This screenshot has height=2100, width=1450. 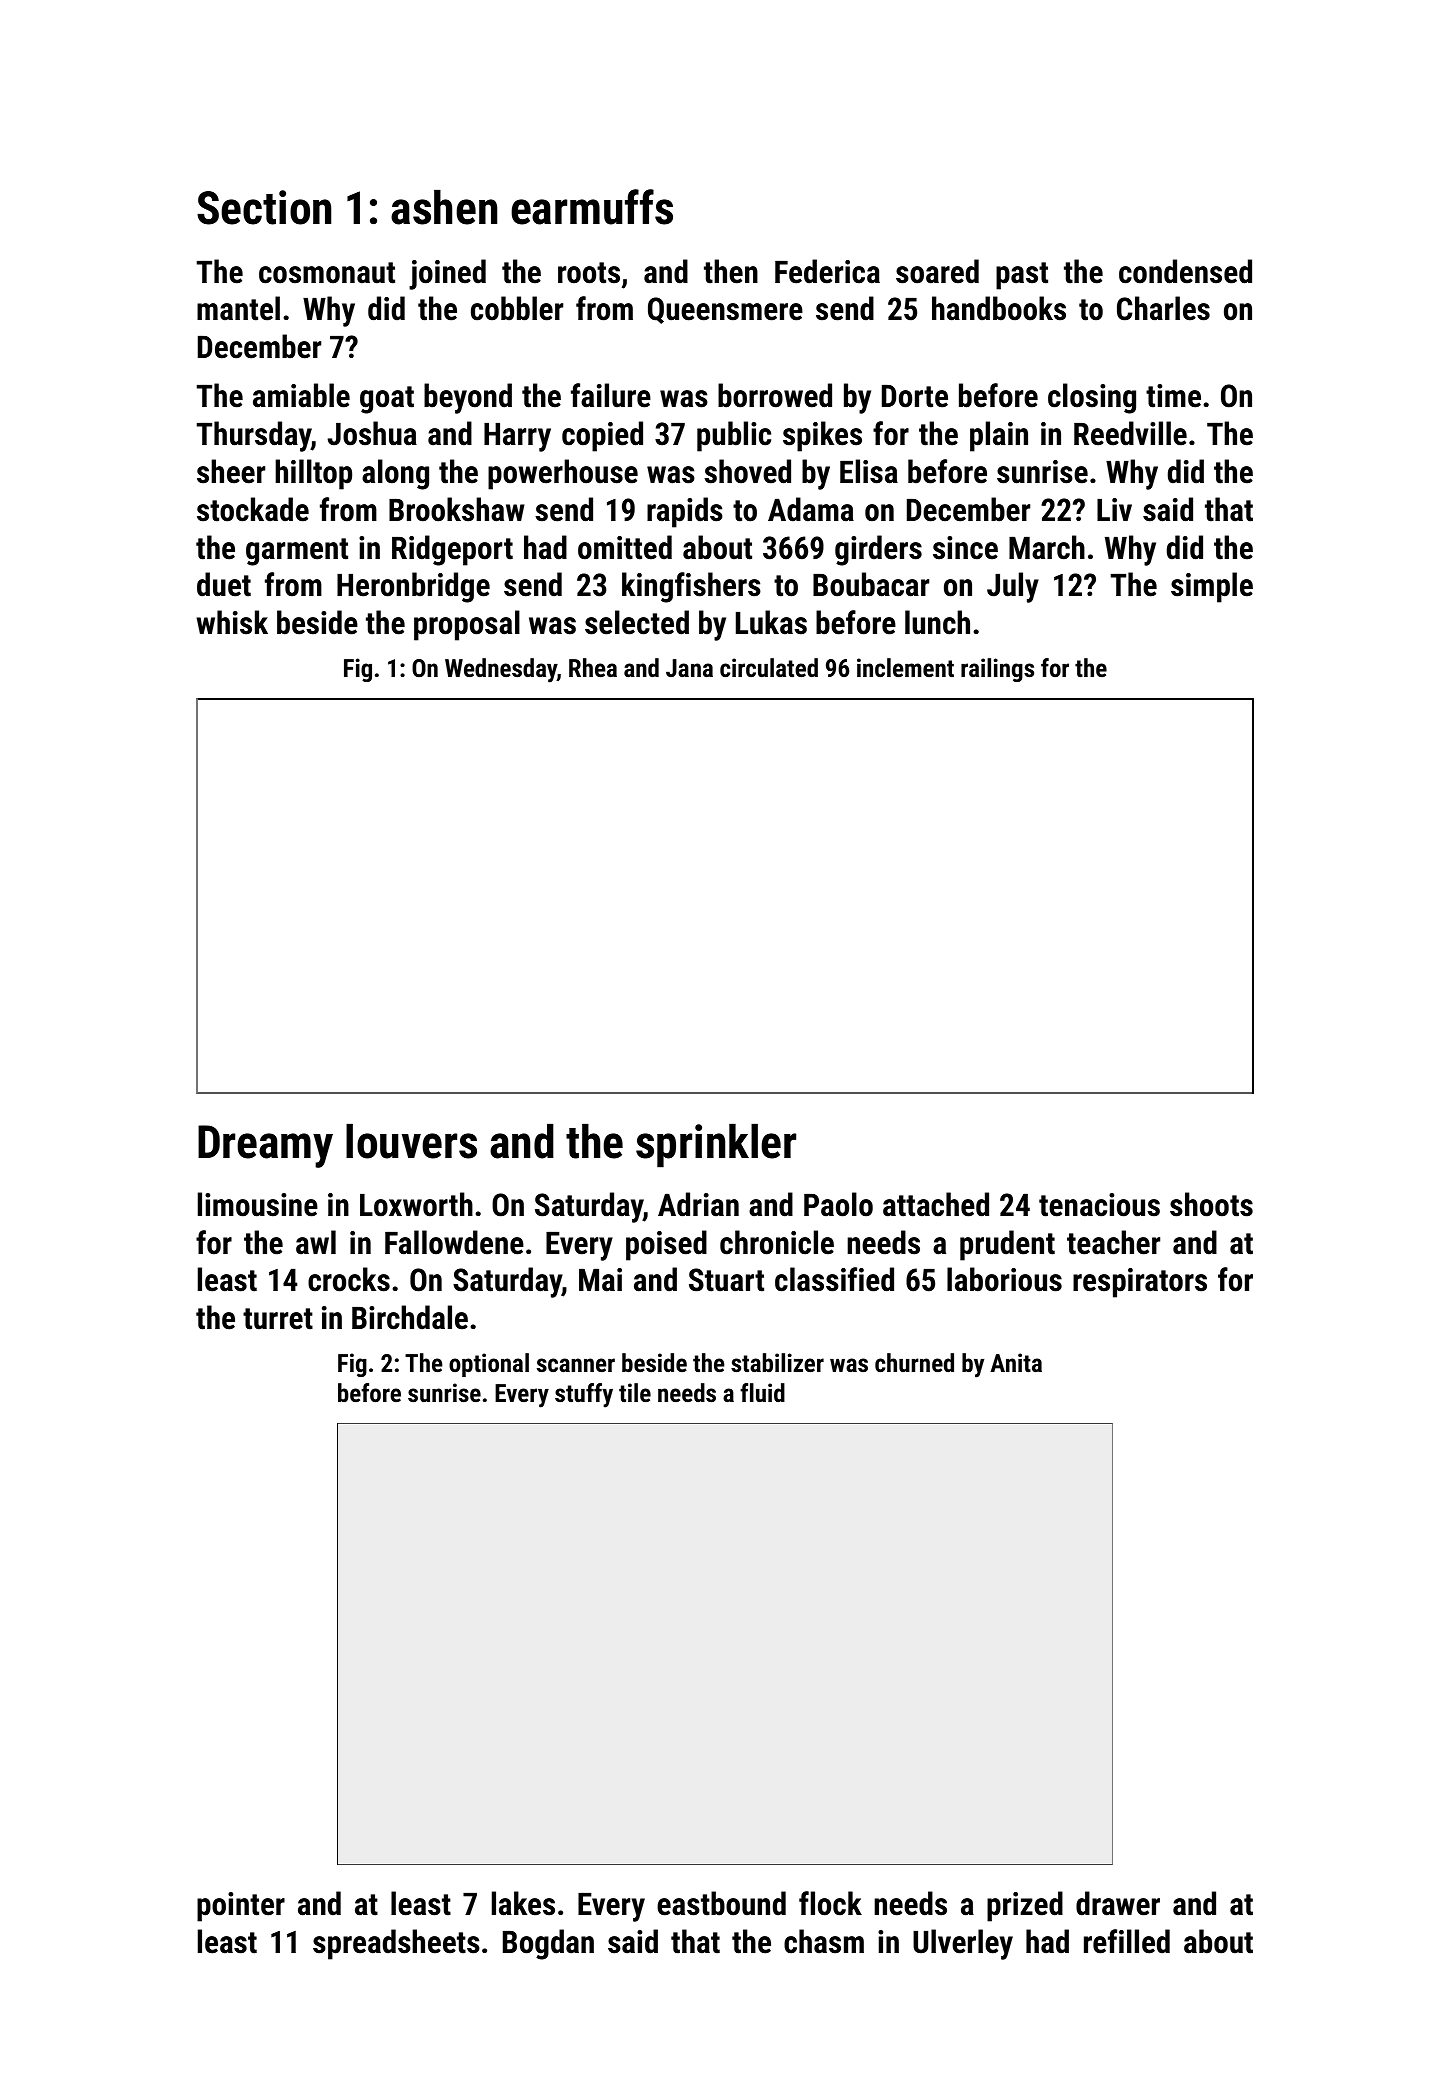 What do you see at coordinates (1022, 276) in the screenshot?
I see `past` at bounding box center [1022, 276].
